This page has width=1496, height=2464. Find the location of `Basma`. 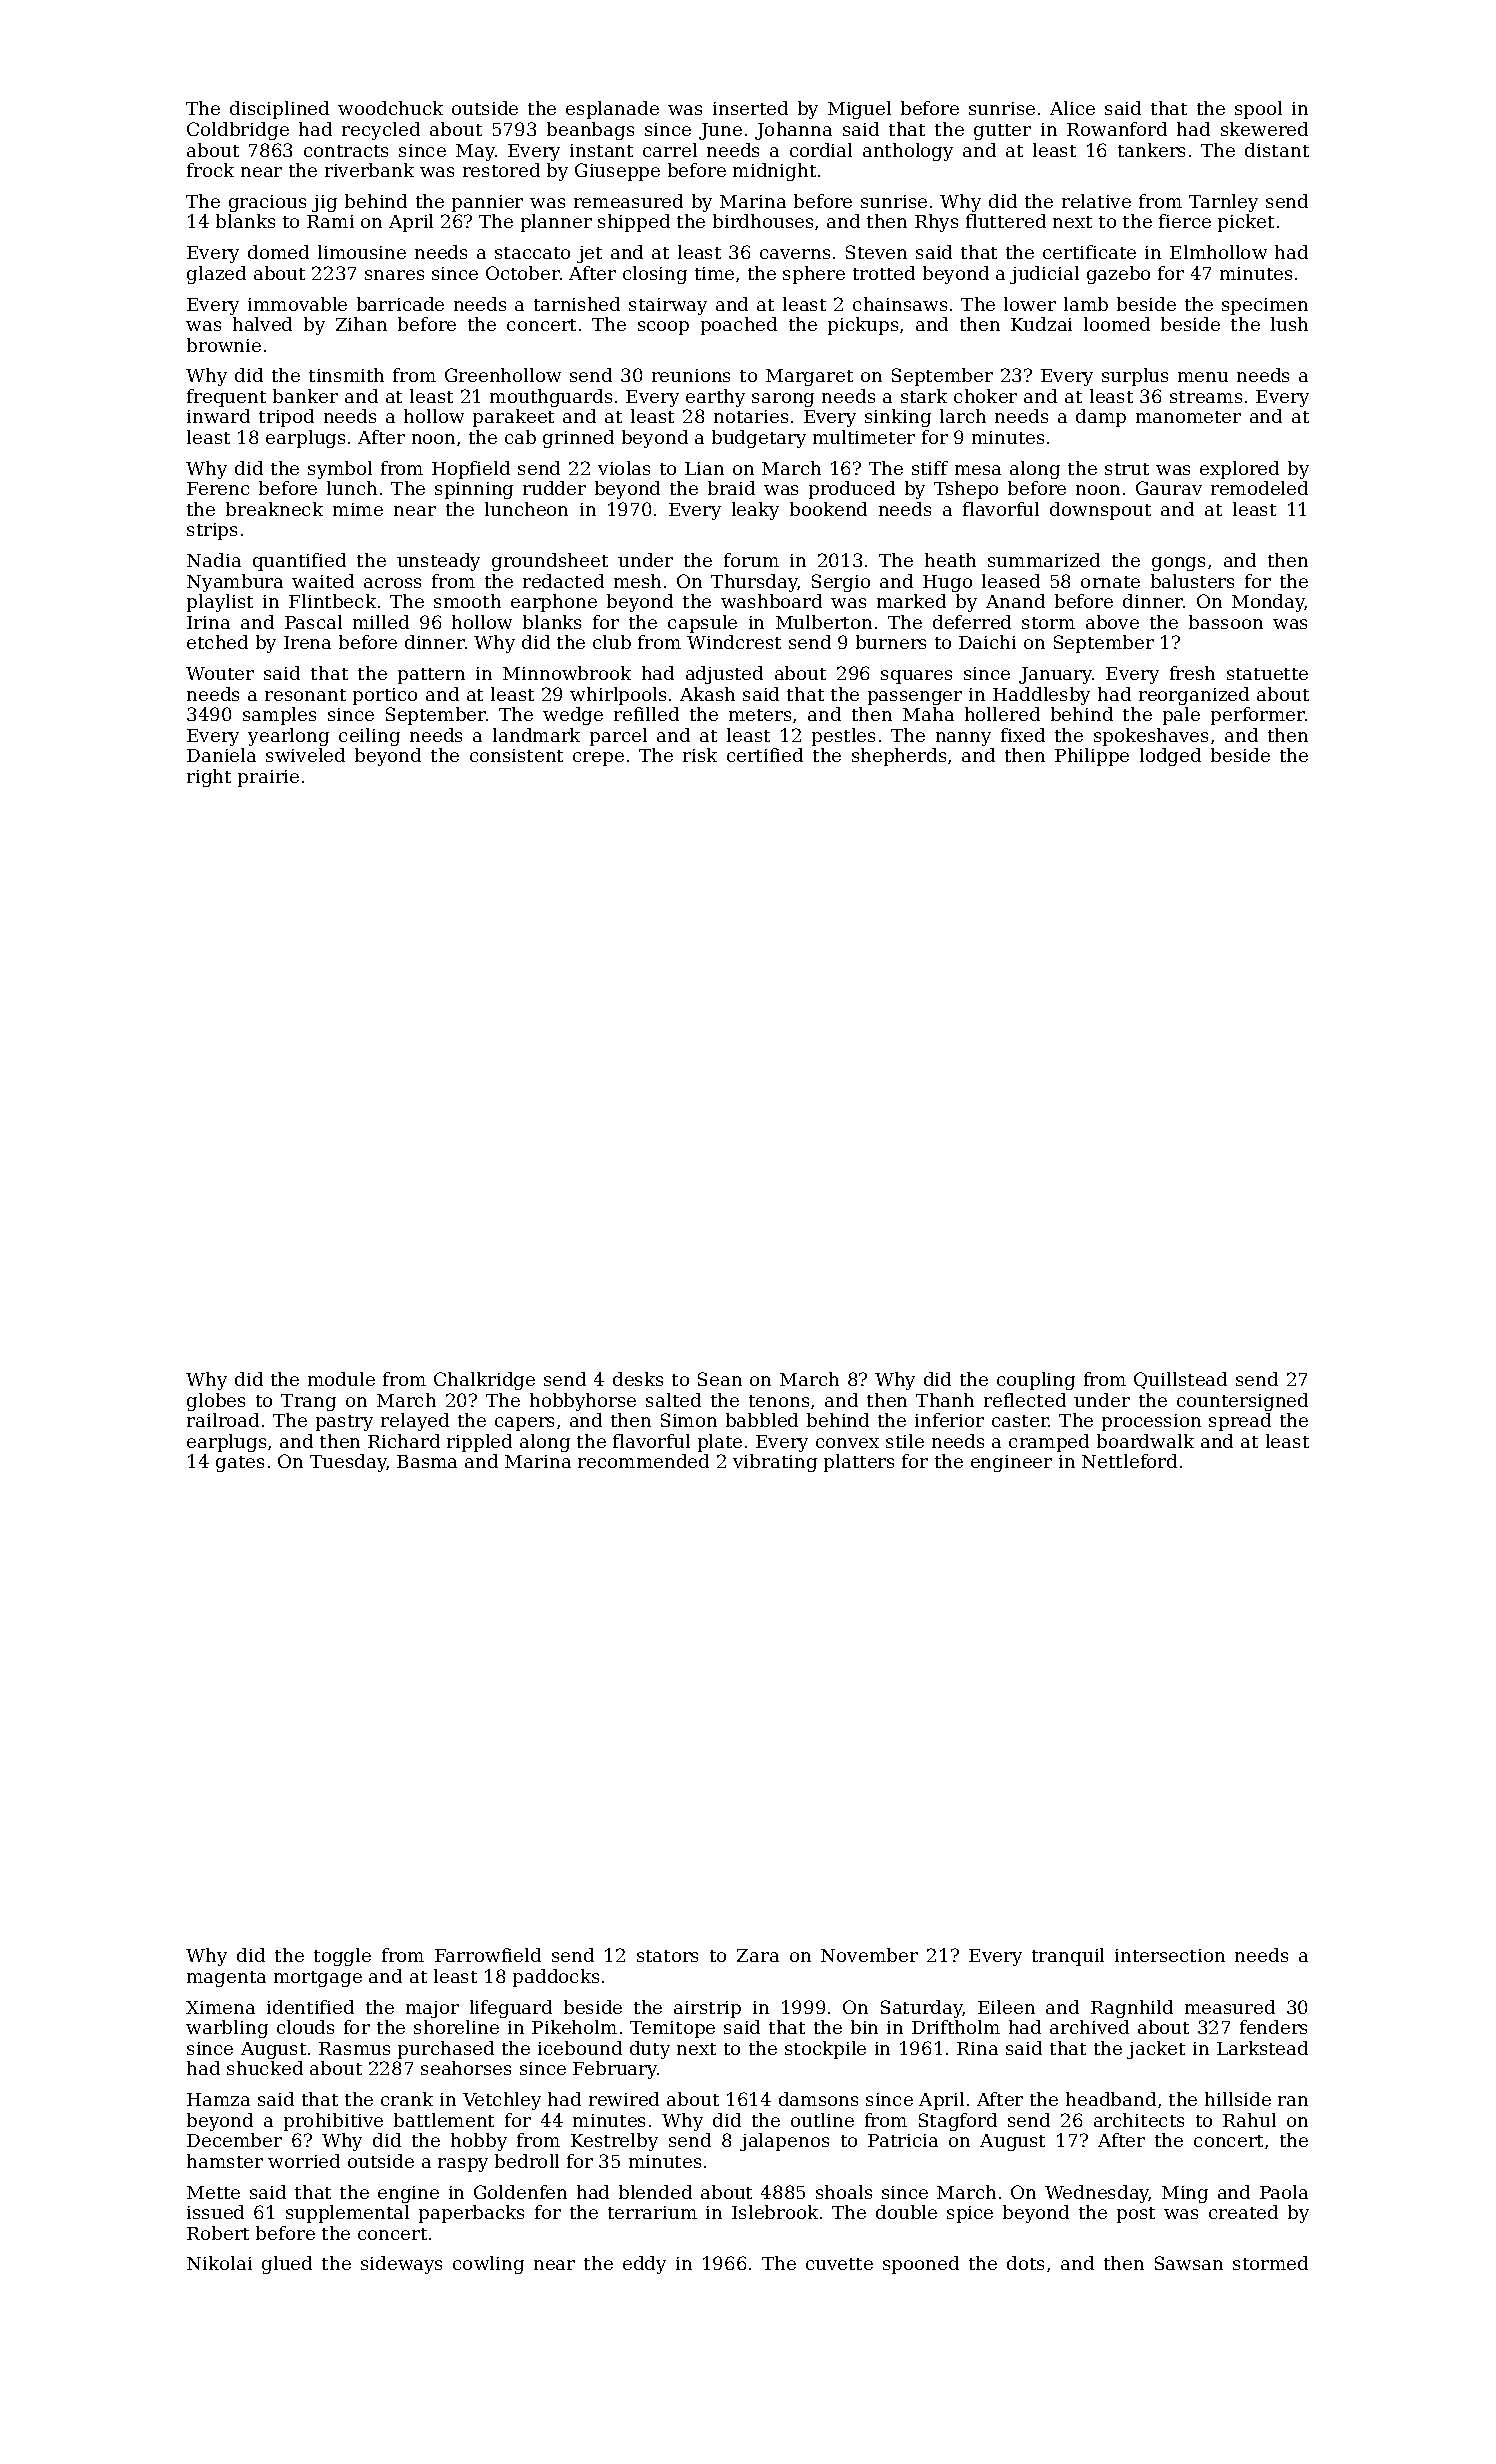

Basma is located at coordinates (427, 1461).
